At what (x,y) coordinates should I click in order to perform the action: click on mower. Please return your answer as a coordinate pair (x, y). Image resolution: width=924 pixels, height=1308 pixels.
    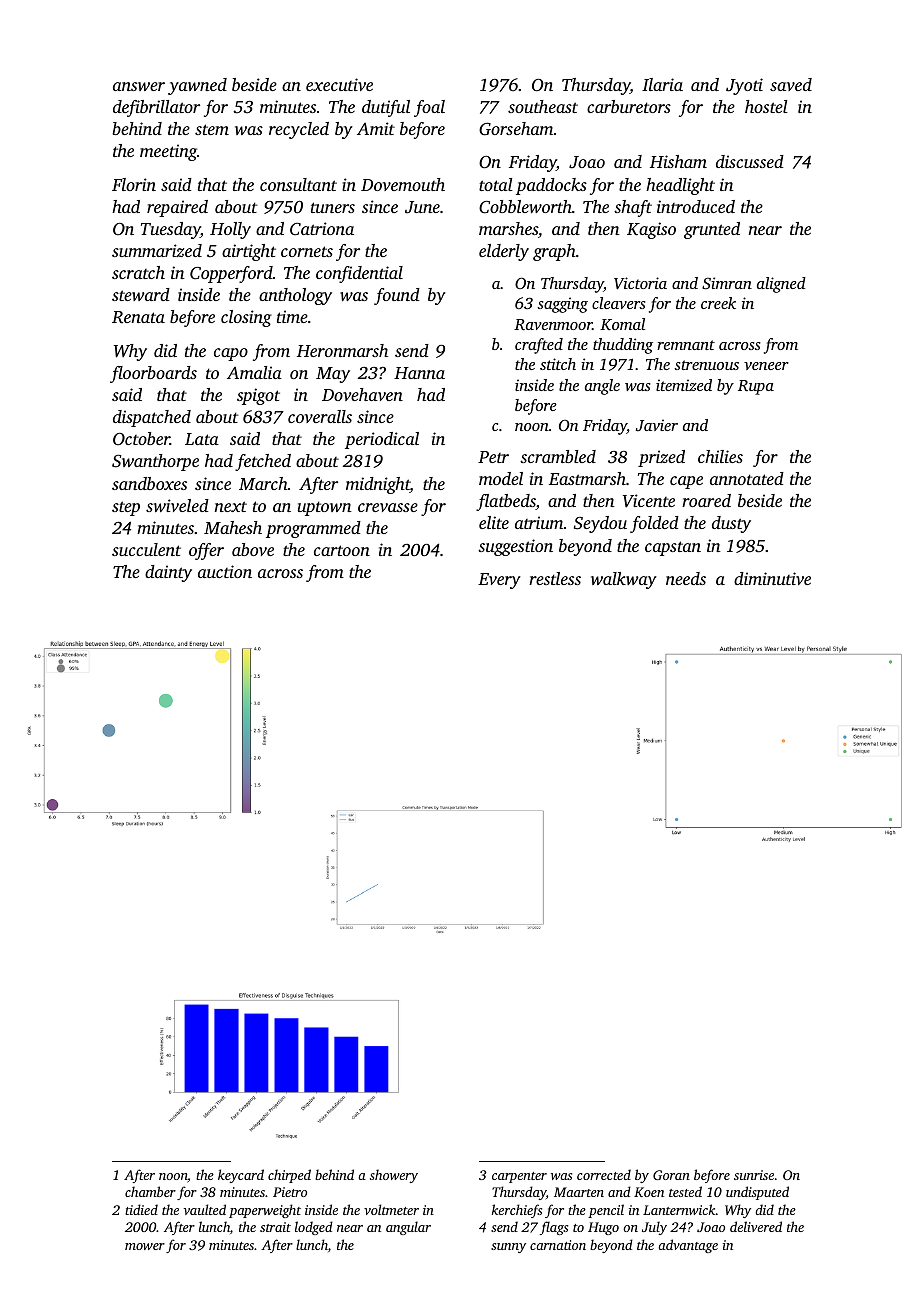
    Looking at the image, I should click on (145, 1246).
